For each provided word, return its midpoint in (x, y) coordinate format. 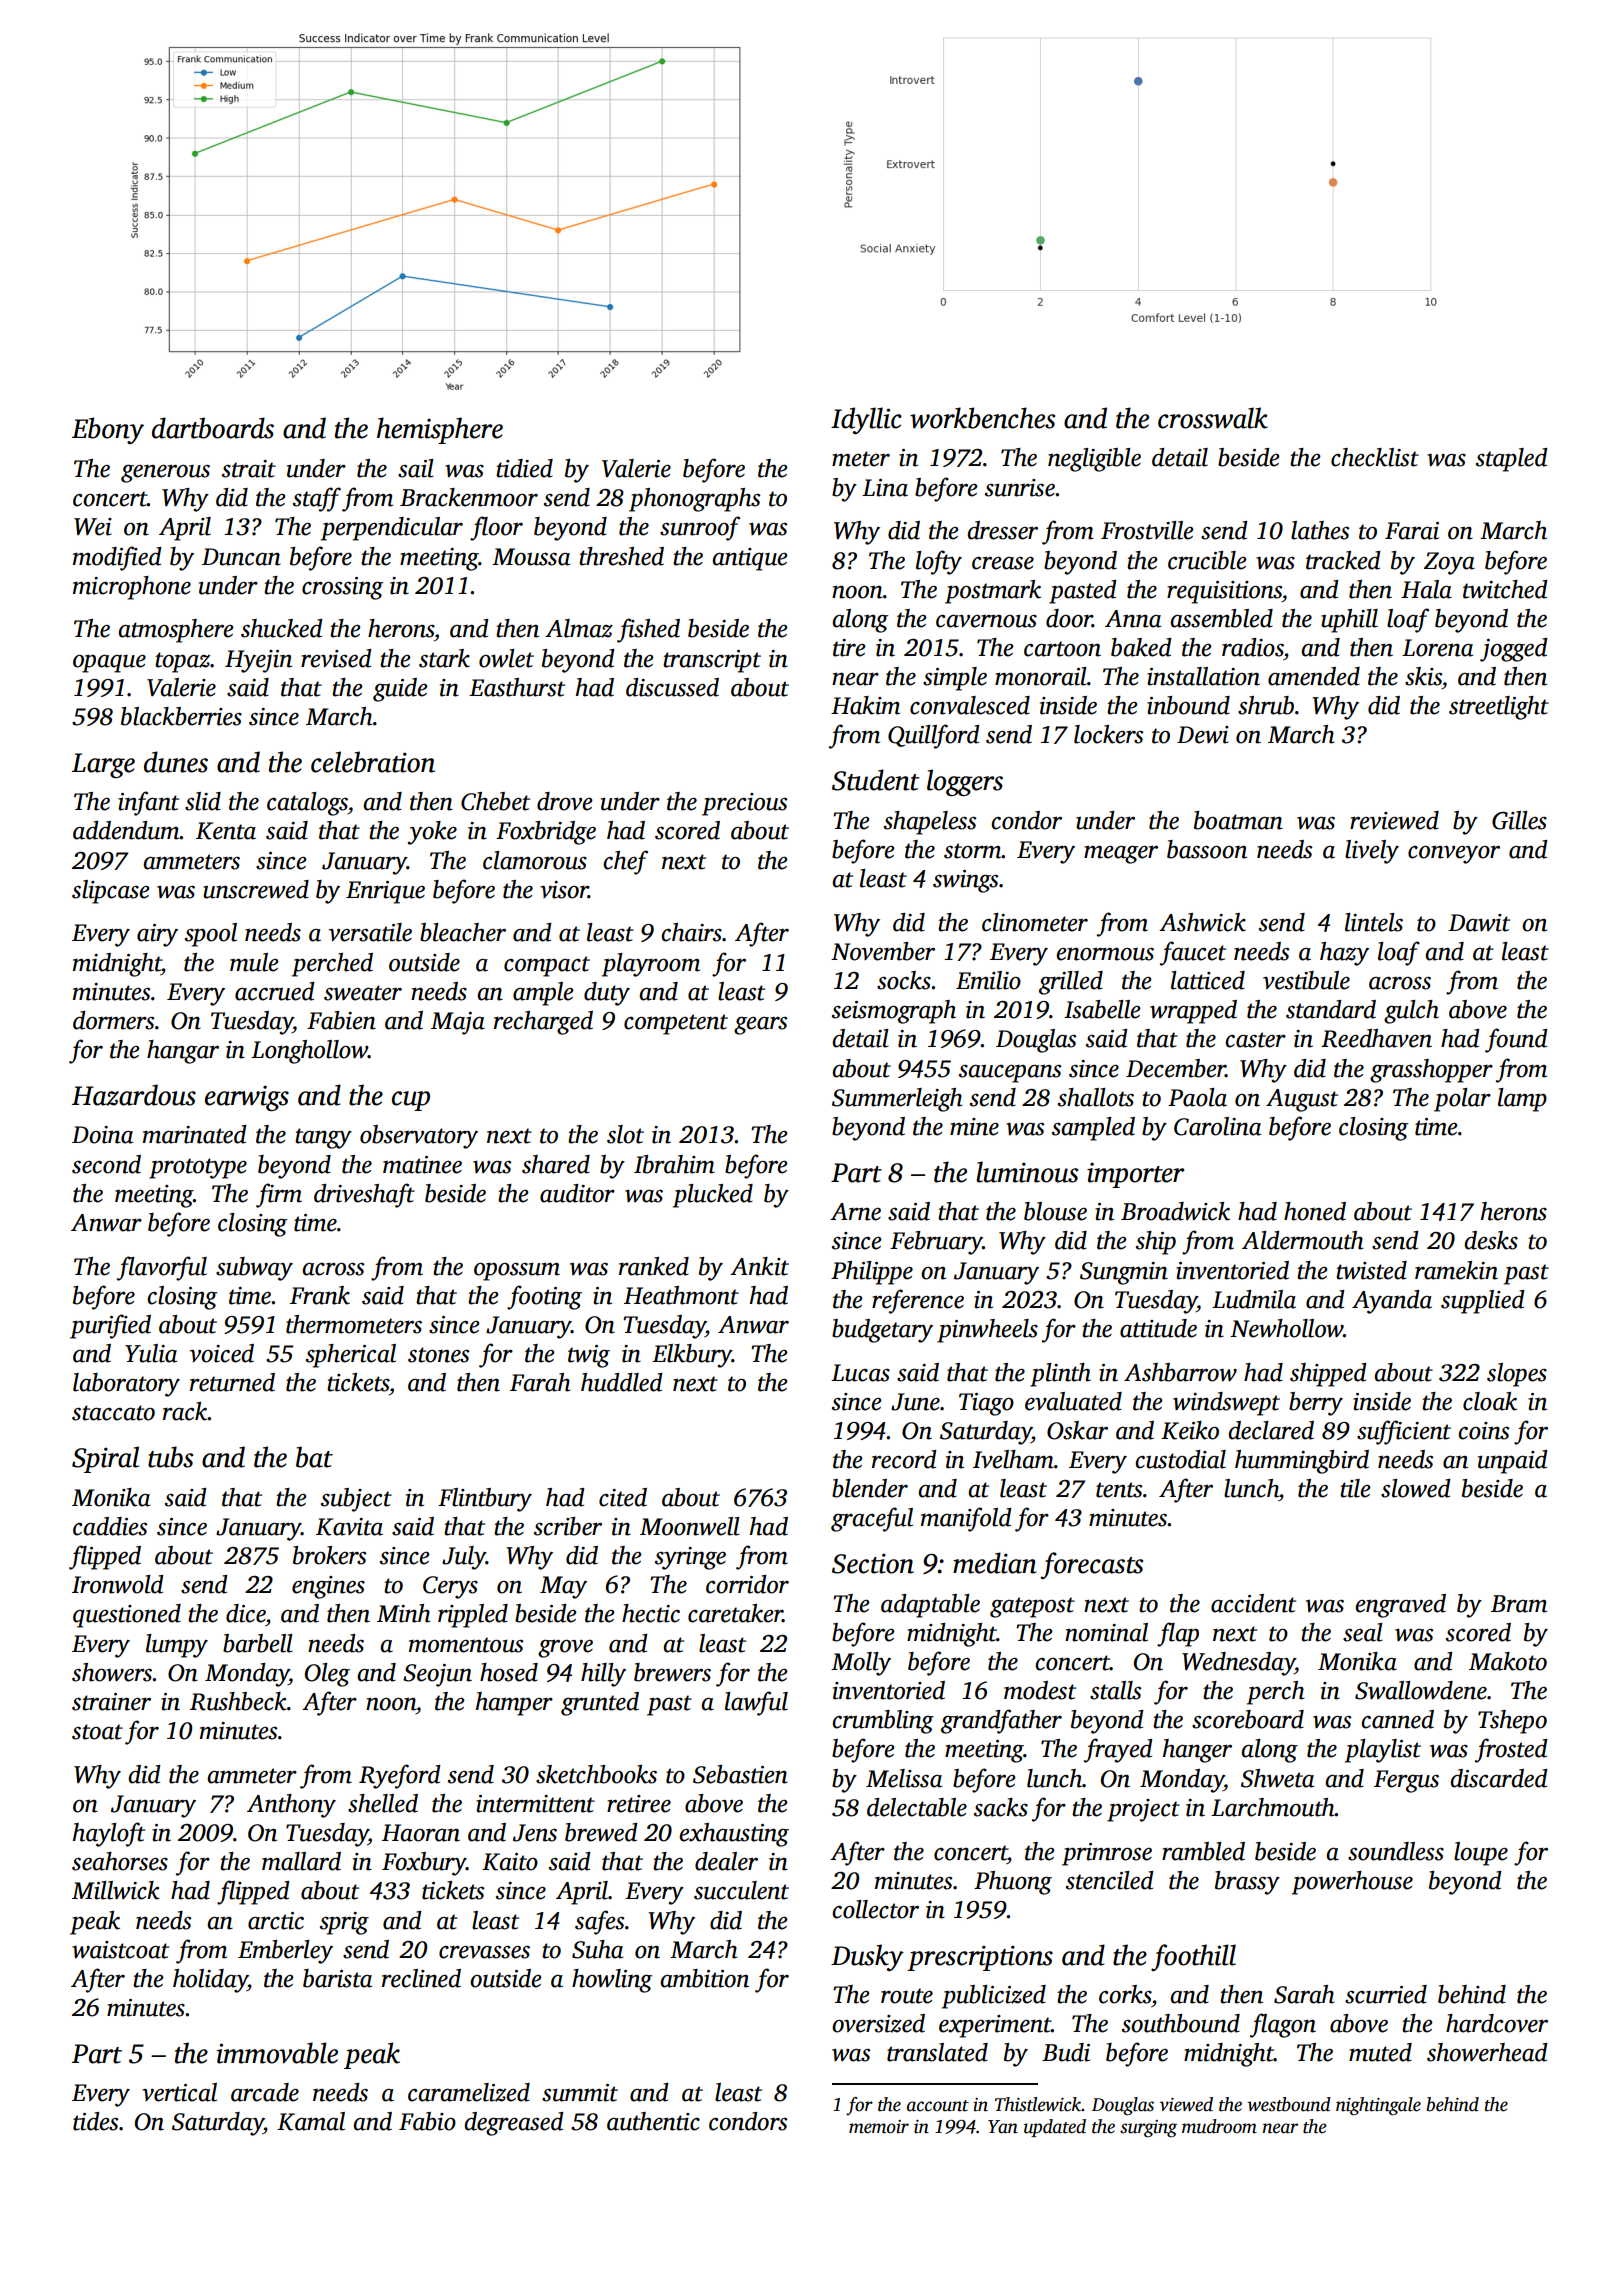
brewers (672, 1672)
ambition (704, 1978)
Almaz (579, 628)
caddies (110, 1526)
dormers (113, 1020)
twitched (1505, 589)
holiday (210, 1981)
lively (1372, 852)
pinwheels (987, 1331)
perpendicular (392, 529)
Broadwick (1175, 1211)
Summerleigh (897, 1100)
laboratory (126, 1385)
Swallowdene (1421, 1690)
